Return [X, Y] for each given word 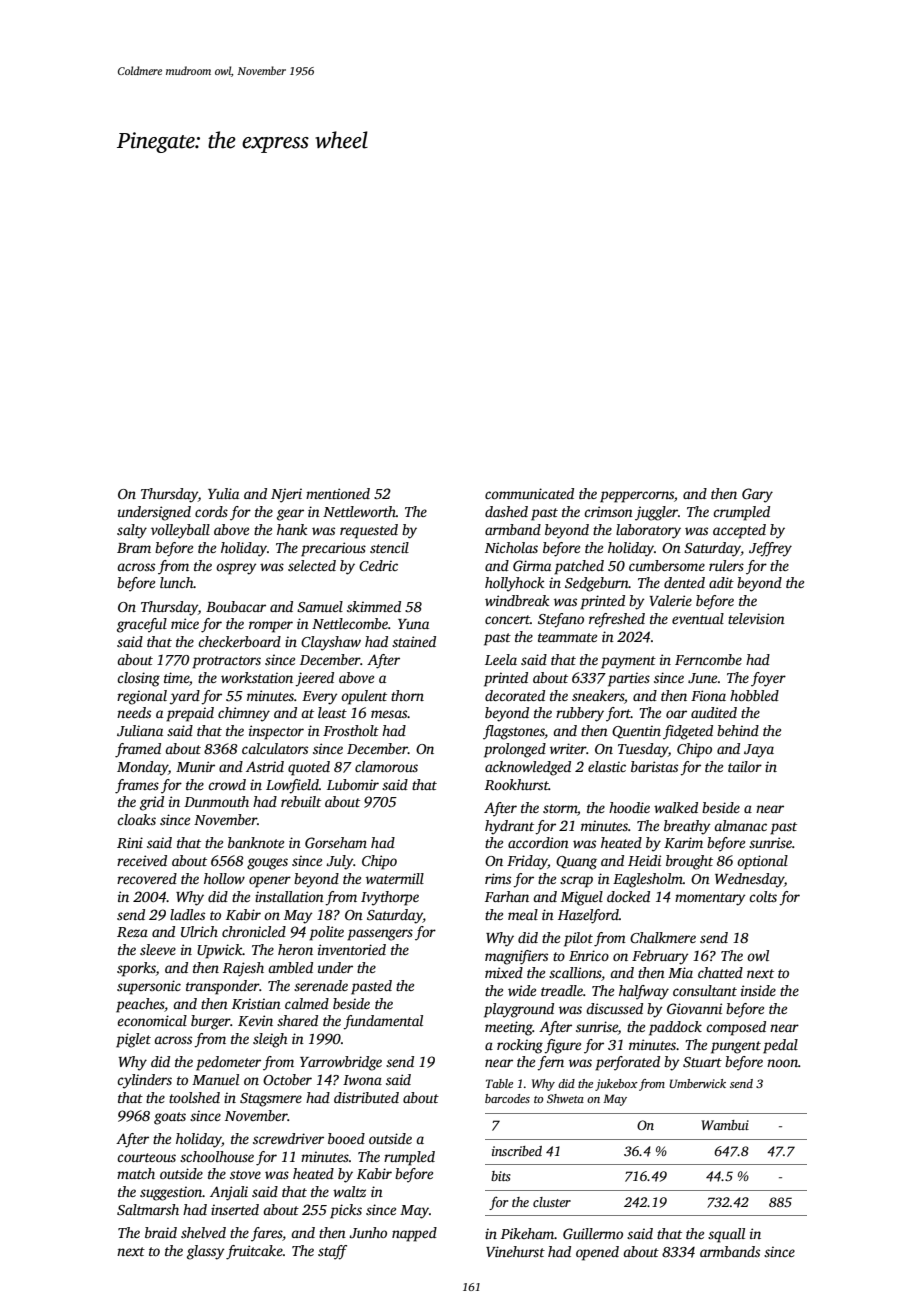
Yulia [223, 493]
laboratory [648, 531]
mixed [504, 972]
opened [597, 1253]
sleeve [158, 949]
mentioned [338, 493]
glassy [206, 1252]
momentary [710, 899]
